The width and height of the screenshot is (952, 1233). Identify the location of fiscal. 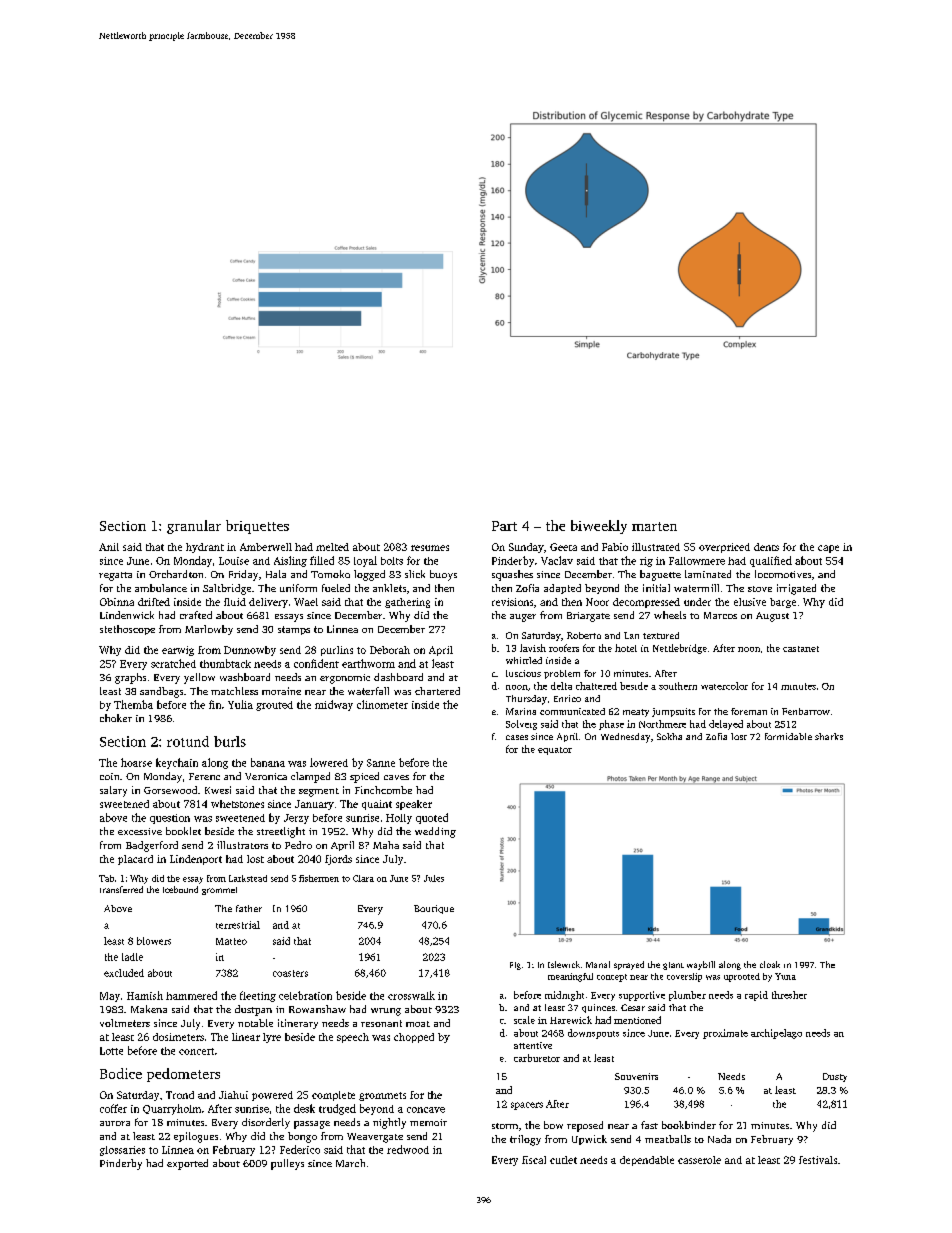
(534, 1160).
